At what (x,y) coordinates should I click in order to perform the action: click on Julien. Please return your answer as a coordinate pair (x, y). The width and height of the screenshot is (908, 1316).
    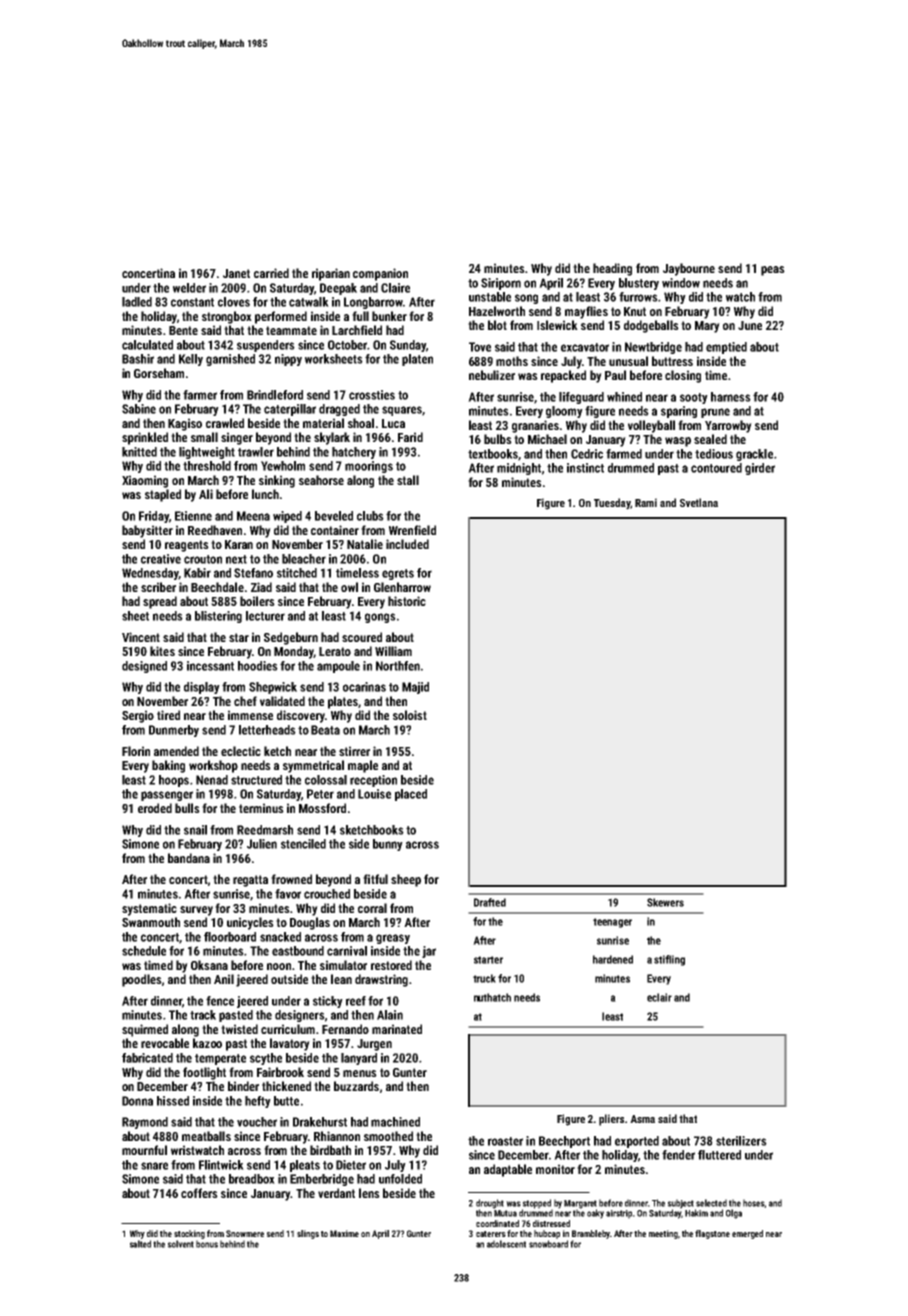
    Looking at the image, I should click on (262, 844).
